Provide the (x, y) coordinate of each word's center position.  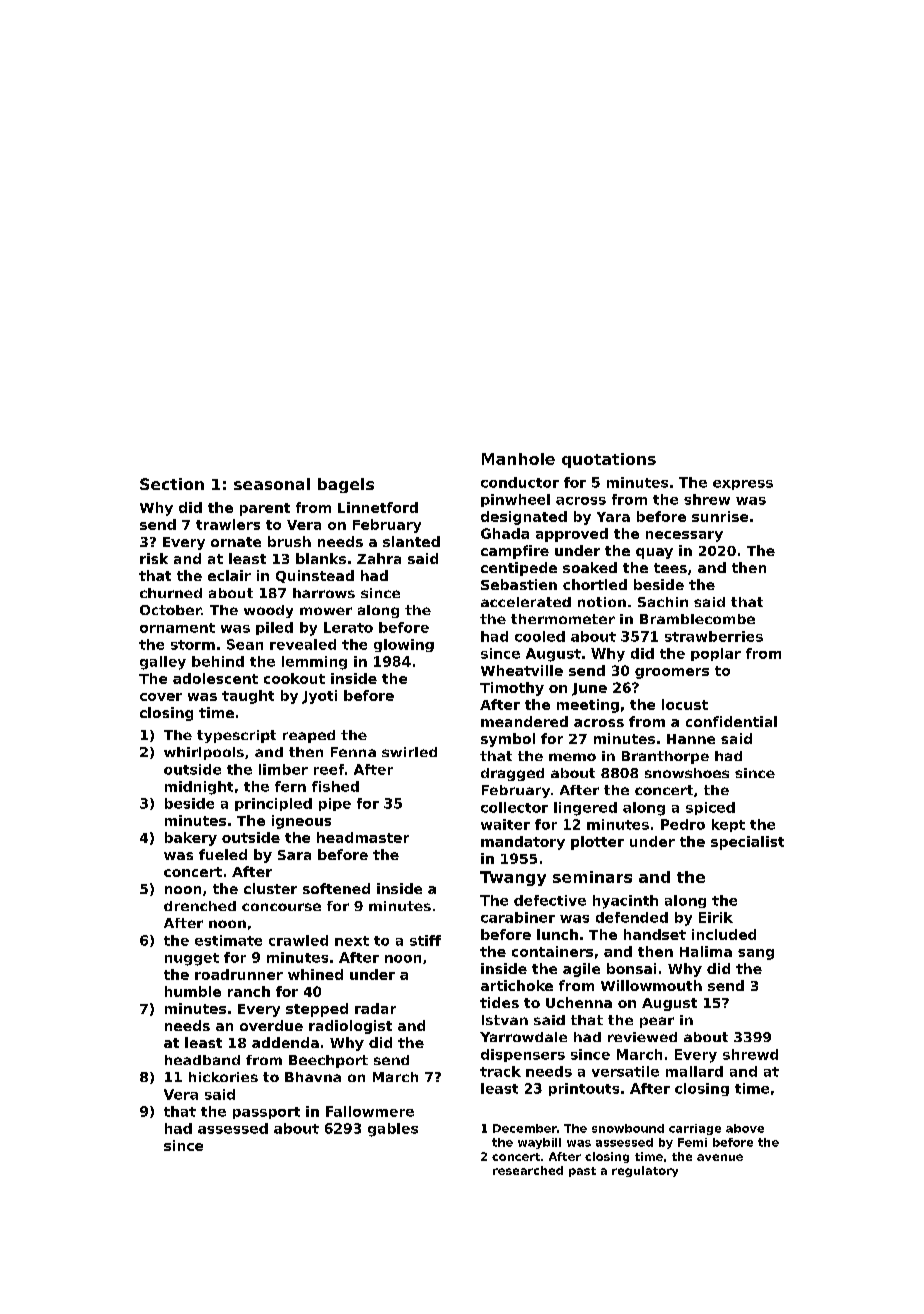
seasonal (272, 484)
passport (266, 1113)
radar (375, 1008)
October (170, 610)
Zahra (379, 558)
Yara (613, 517)
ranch (249, 991)
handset (655, 934)
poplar (716, 654)
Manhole (518, 459)
